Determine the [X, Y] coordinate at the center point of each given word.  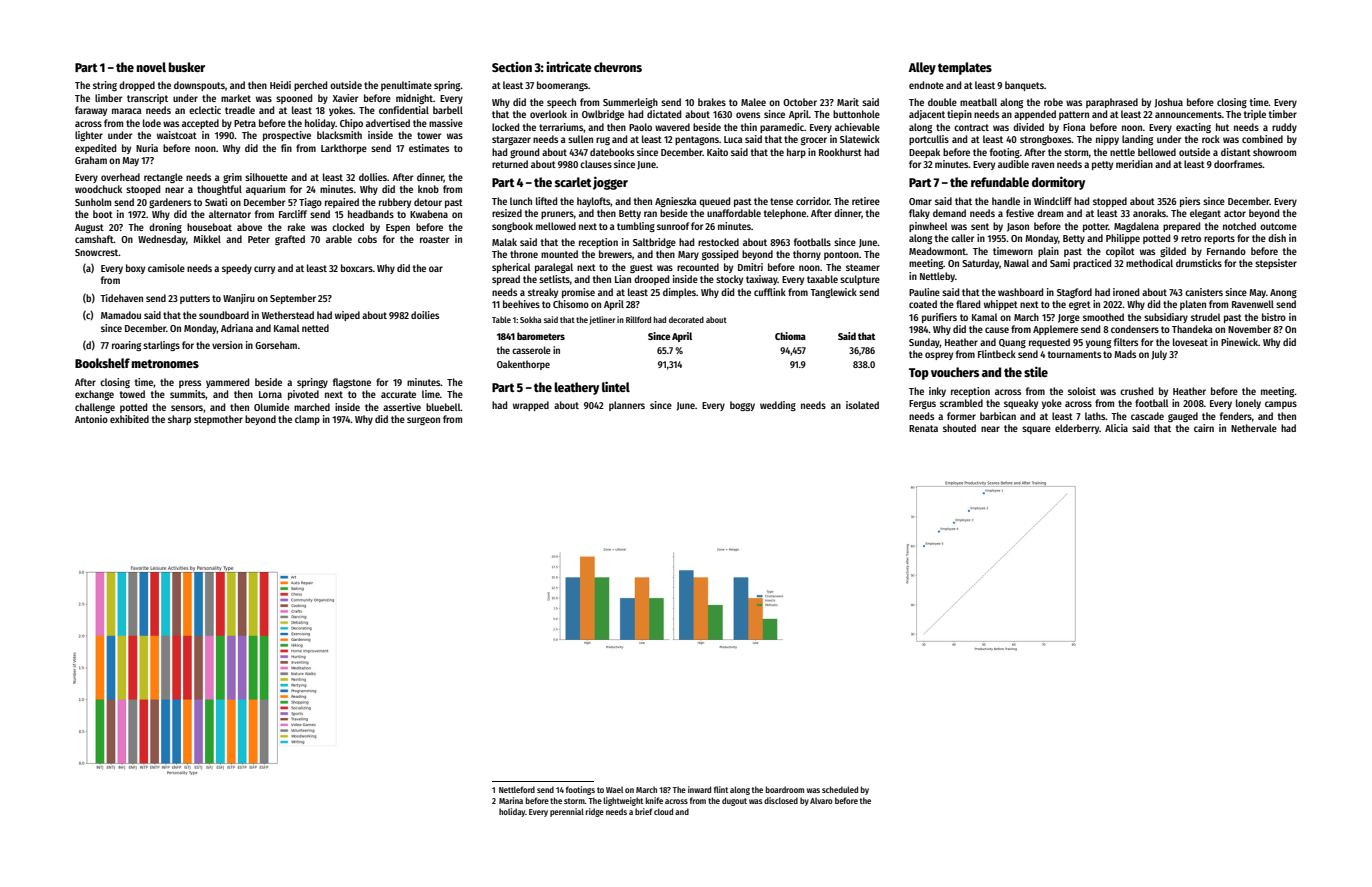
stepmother [218, 420]
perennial [567, 812]
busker [187, 67]
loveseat [1190, 342]
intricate [569, 67]
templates [965, 68]
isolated [862, 405]
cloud [663, 811]
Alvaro [821, 800]
